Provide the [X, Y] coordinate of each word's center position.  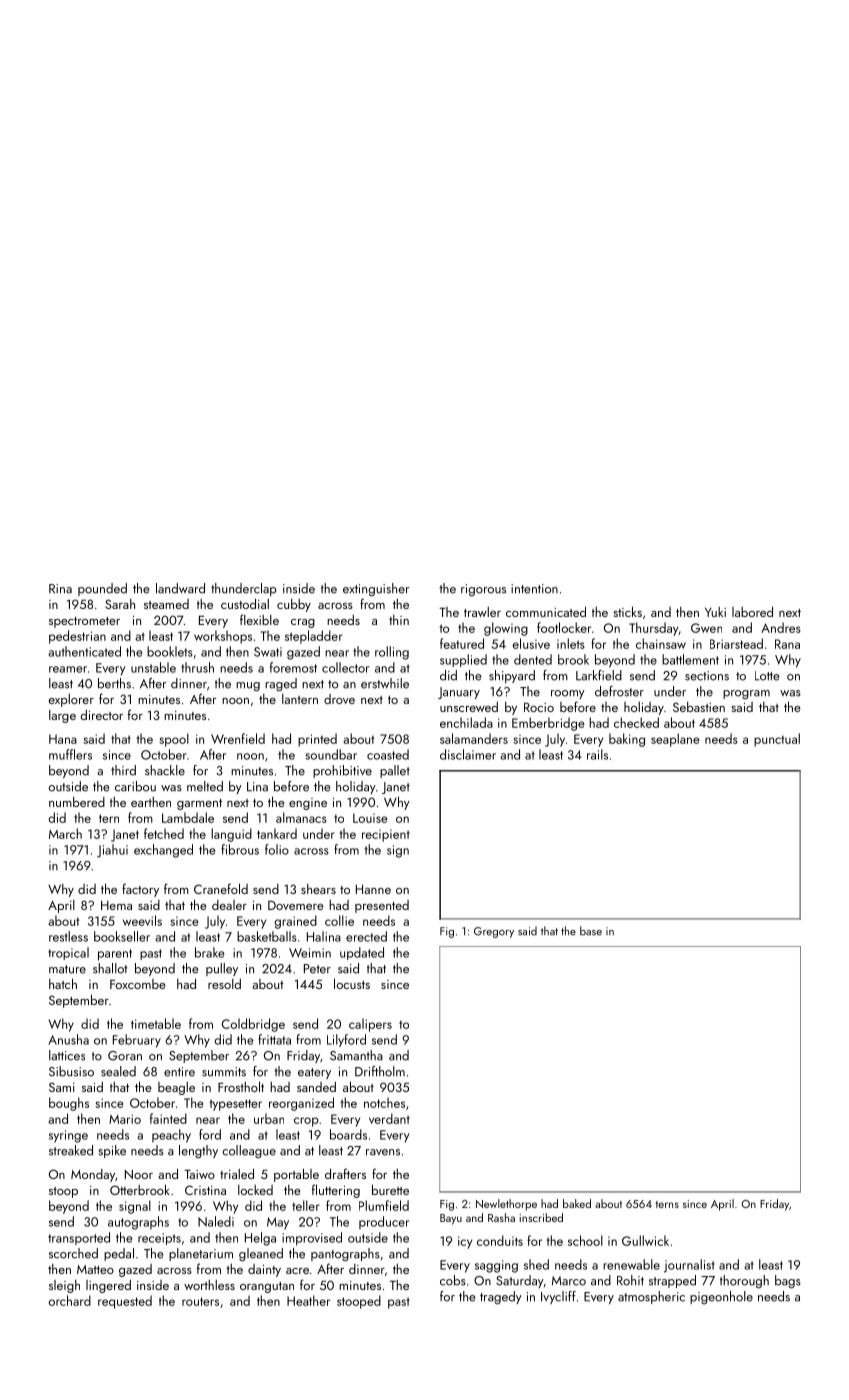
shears [318, 889]
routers [200, 1301]
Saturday [520, 1281]
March [65, 833]
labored [752, 611]
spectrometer [84, 622]
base [591, 931]
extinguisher [376, 589]
